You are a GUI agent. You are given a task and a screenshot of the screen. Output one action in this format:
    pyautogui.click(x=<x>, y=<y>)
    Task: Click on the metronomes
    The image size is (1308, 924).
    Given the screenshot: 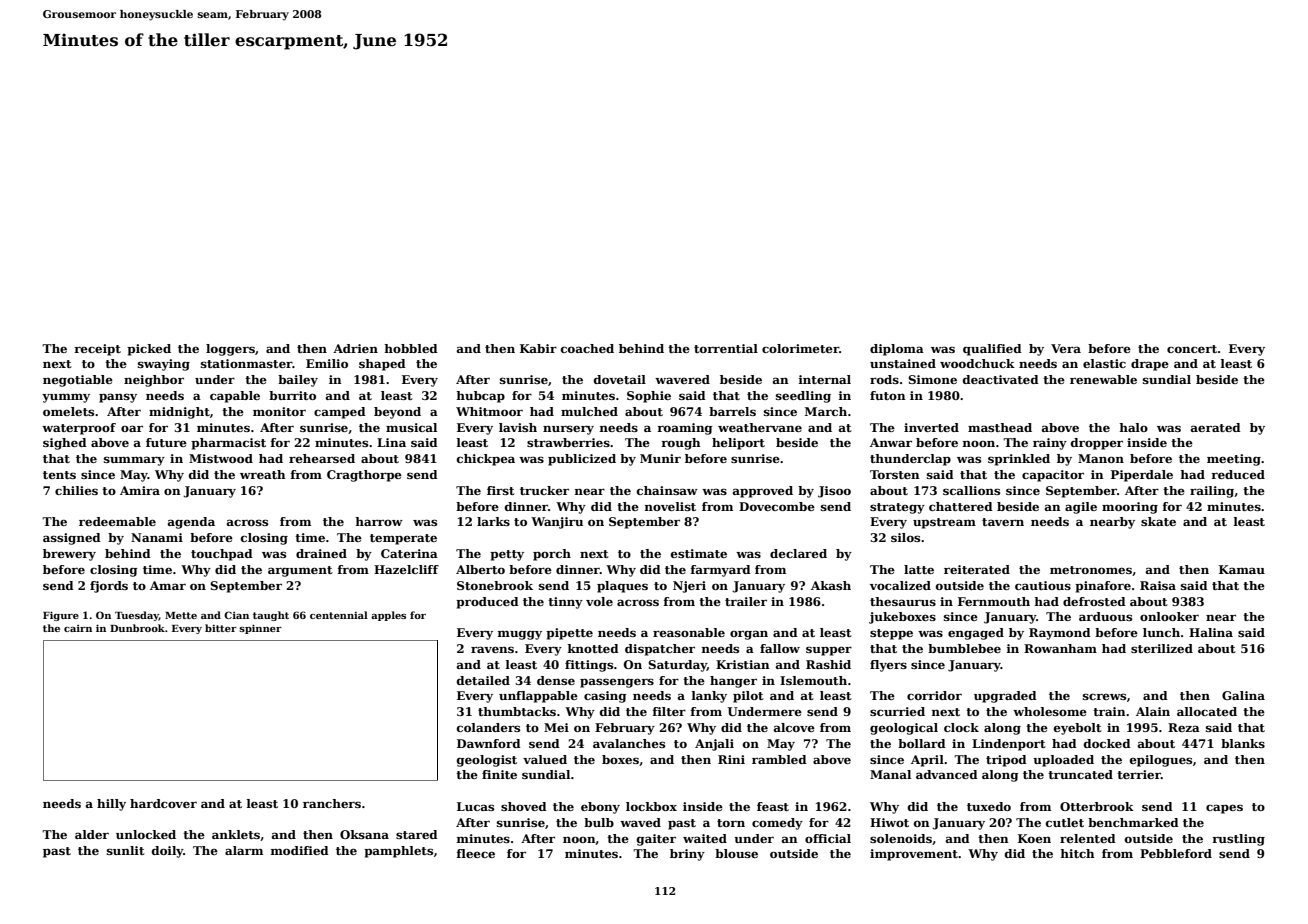 What is the action you would take?
    pyautogui.click(x=1091, y=570)
